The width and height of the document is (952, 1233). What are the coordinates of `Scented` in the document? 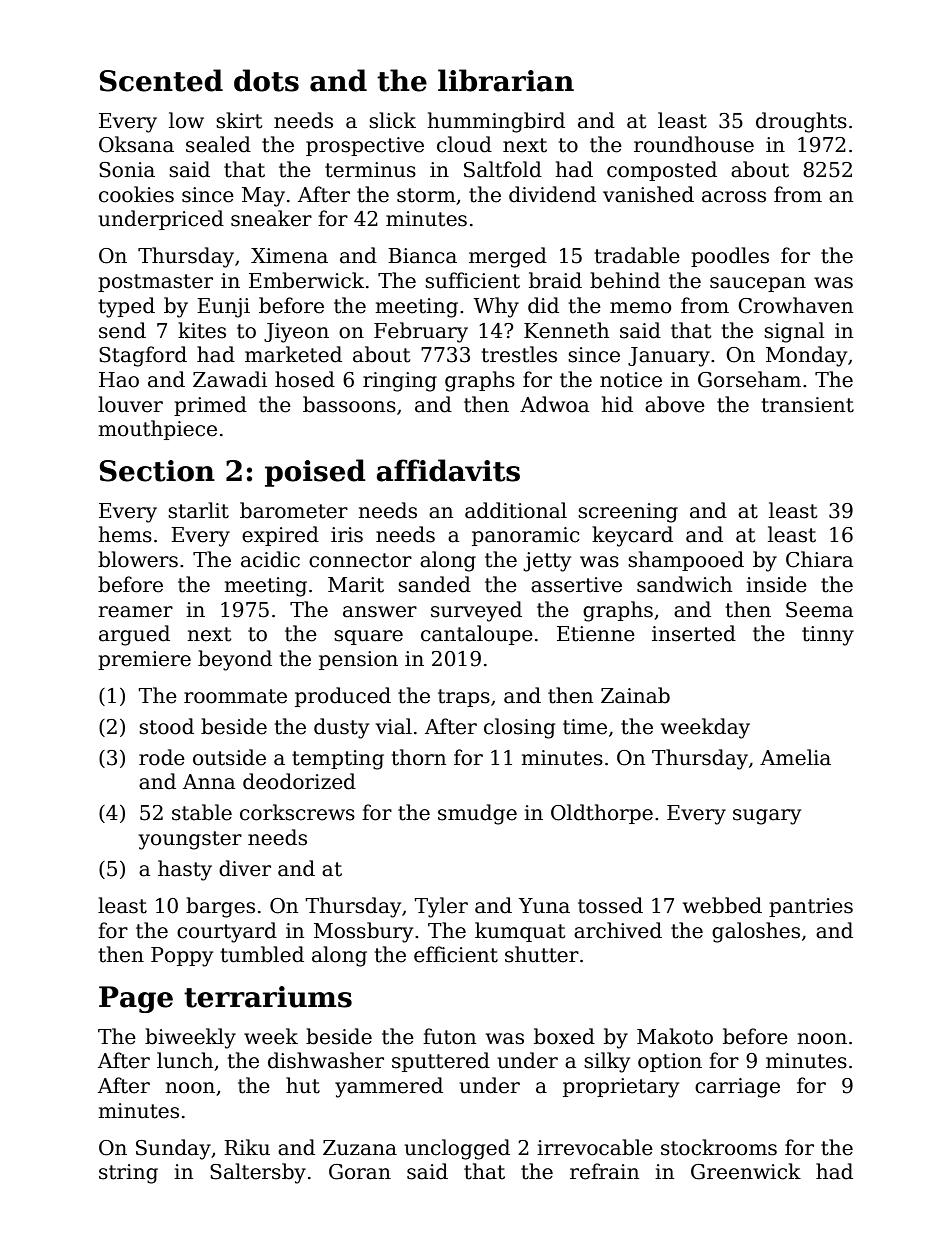 It's located at (161, 80).
